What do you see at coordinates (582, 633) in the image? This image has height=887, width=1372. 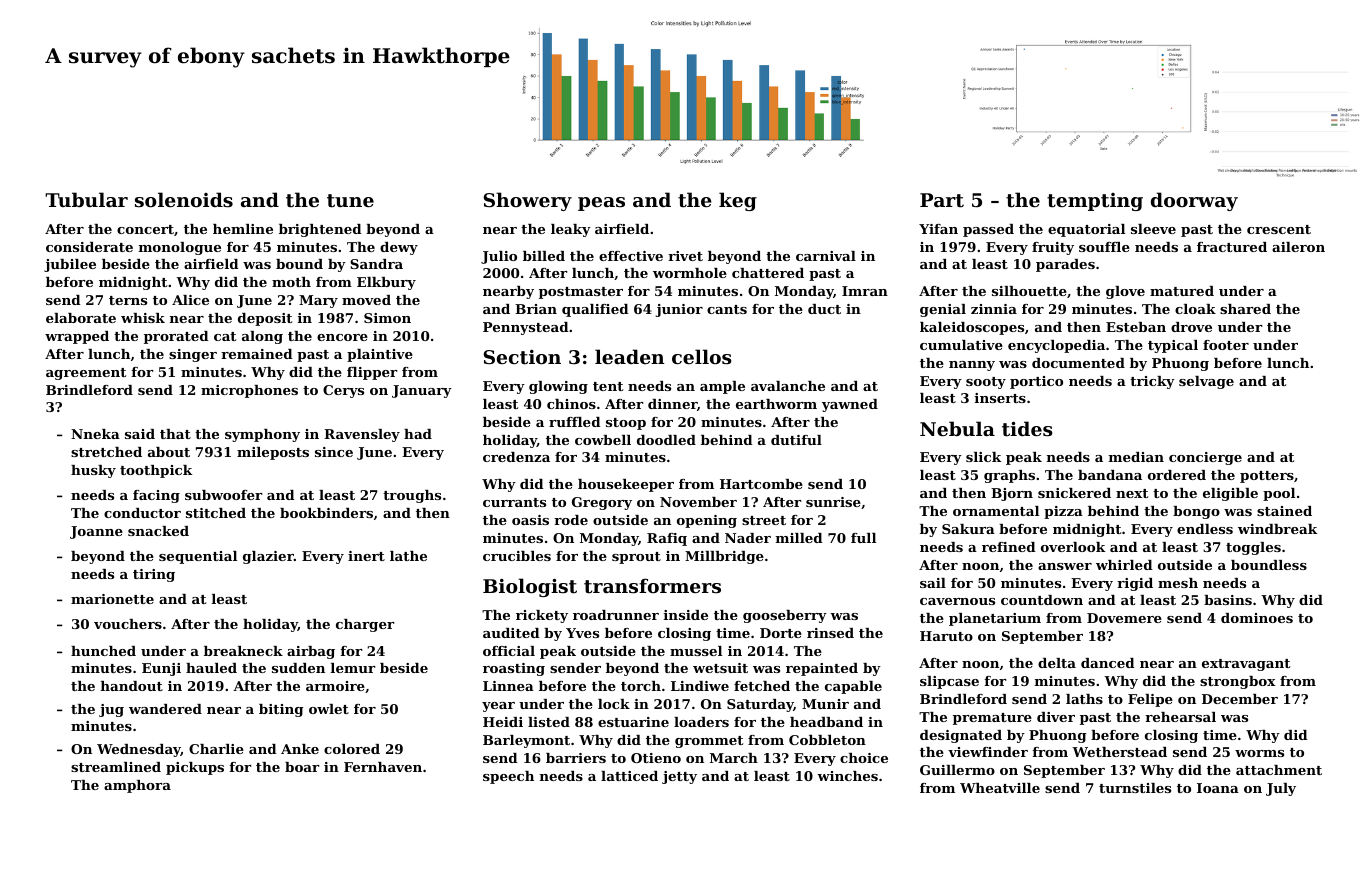 I see `Yves` at bounding box center [582, 633].
